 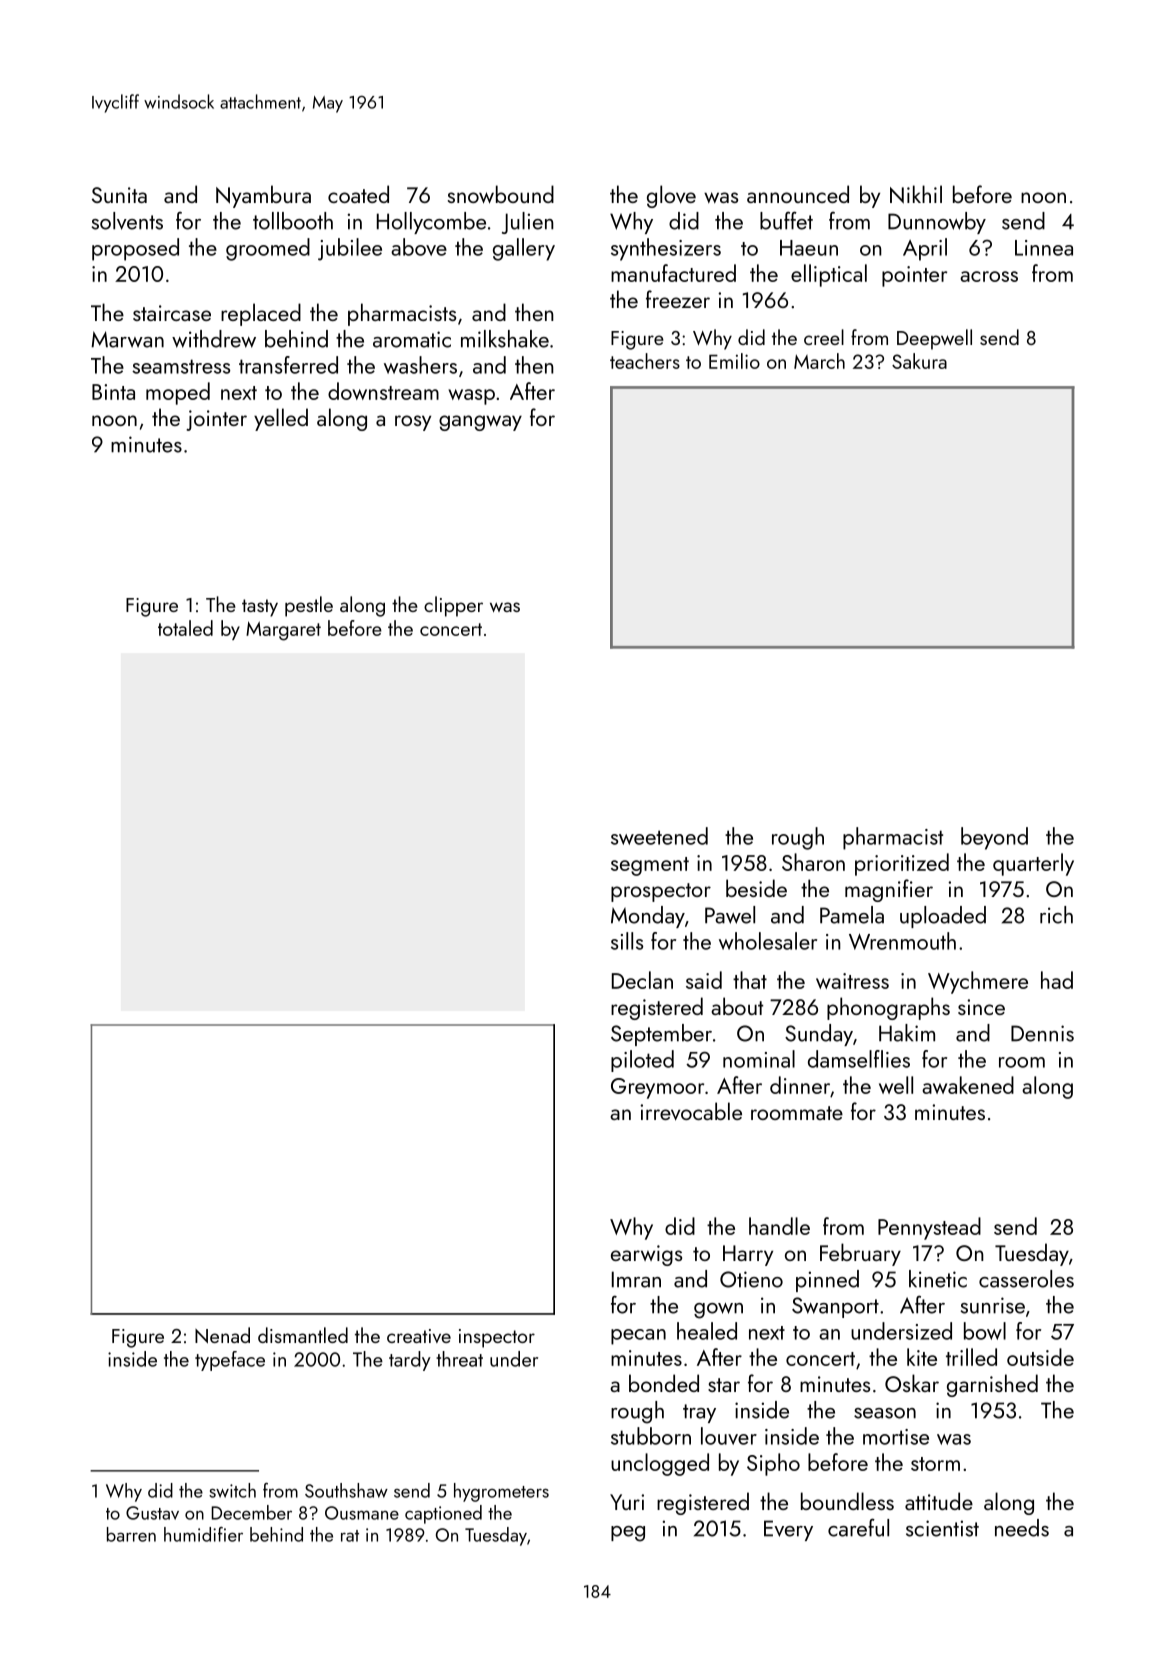 What do you see at coordinates (819, 361) in the image?
I see `March` at bounding box center [819, 361].
